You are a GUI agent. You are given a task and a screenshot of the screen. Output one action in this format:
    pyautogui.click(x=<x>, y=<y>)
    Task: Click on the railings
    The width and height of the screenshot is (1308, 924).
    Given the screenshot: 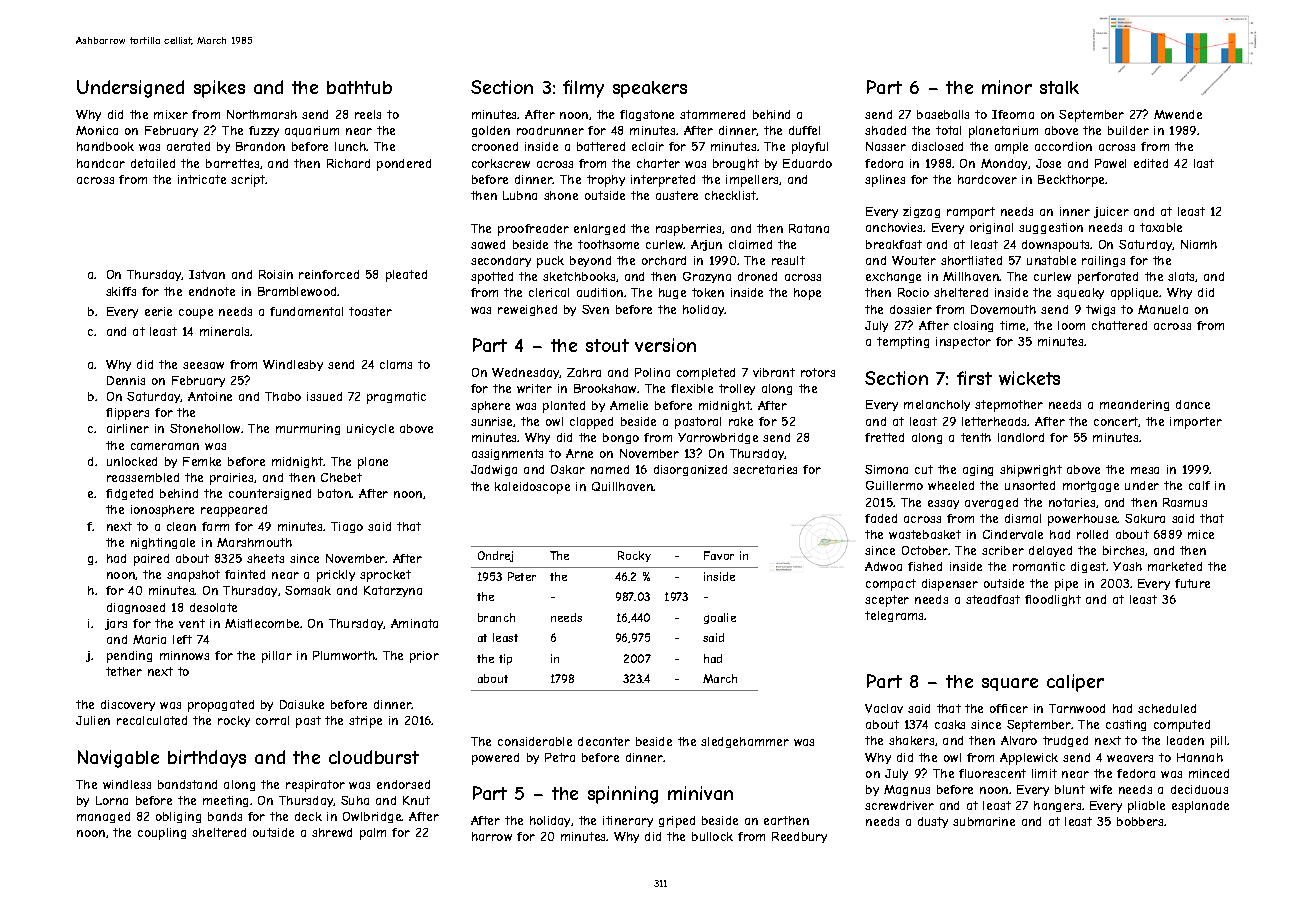 What is the action you would take?
    pyautogui.click(x=1103, y=261)
